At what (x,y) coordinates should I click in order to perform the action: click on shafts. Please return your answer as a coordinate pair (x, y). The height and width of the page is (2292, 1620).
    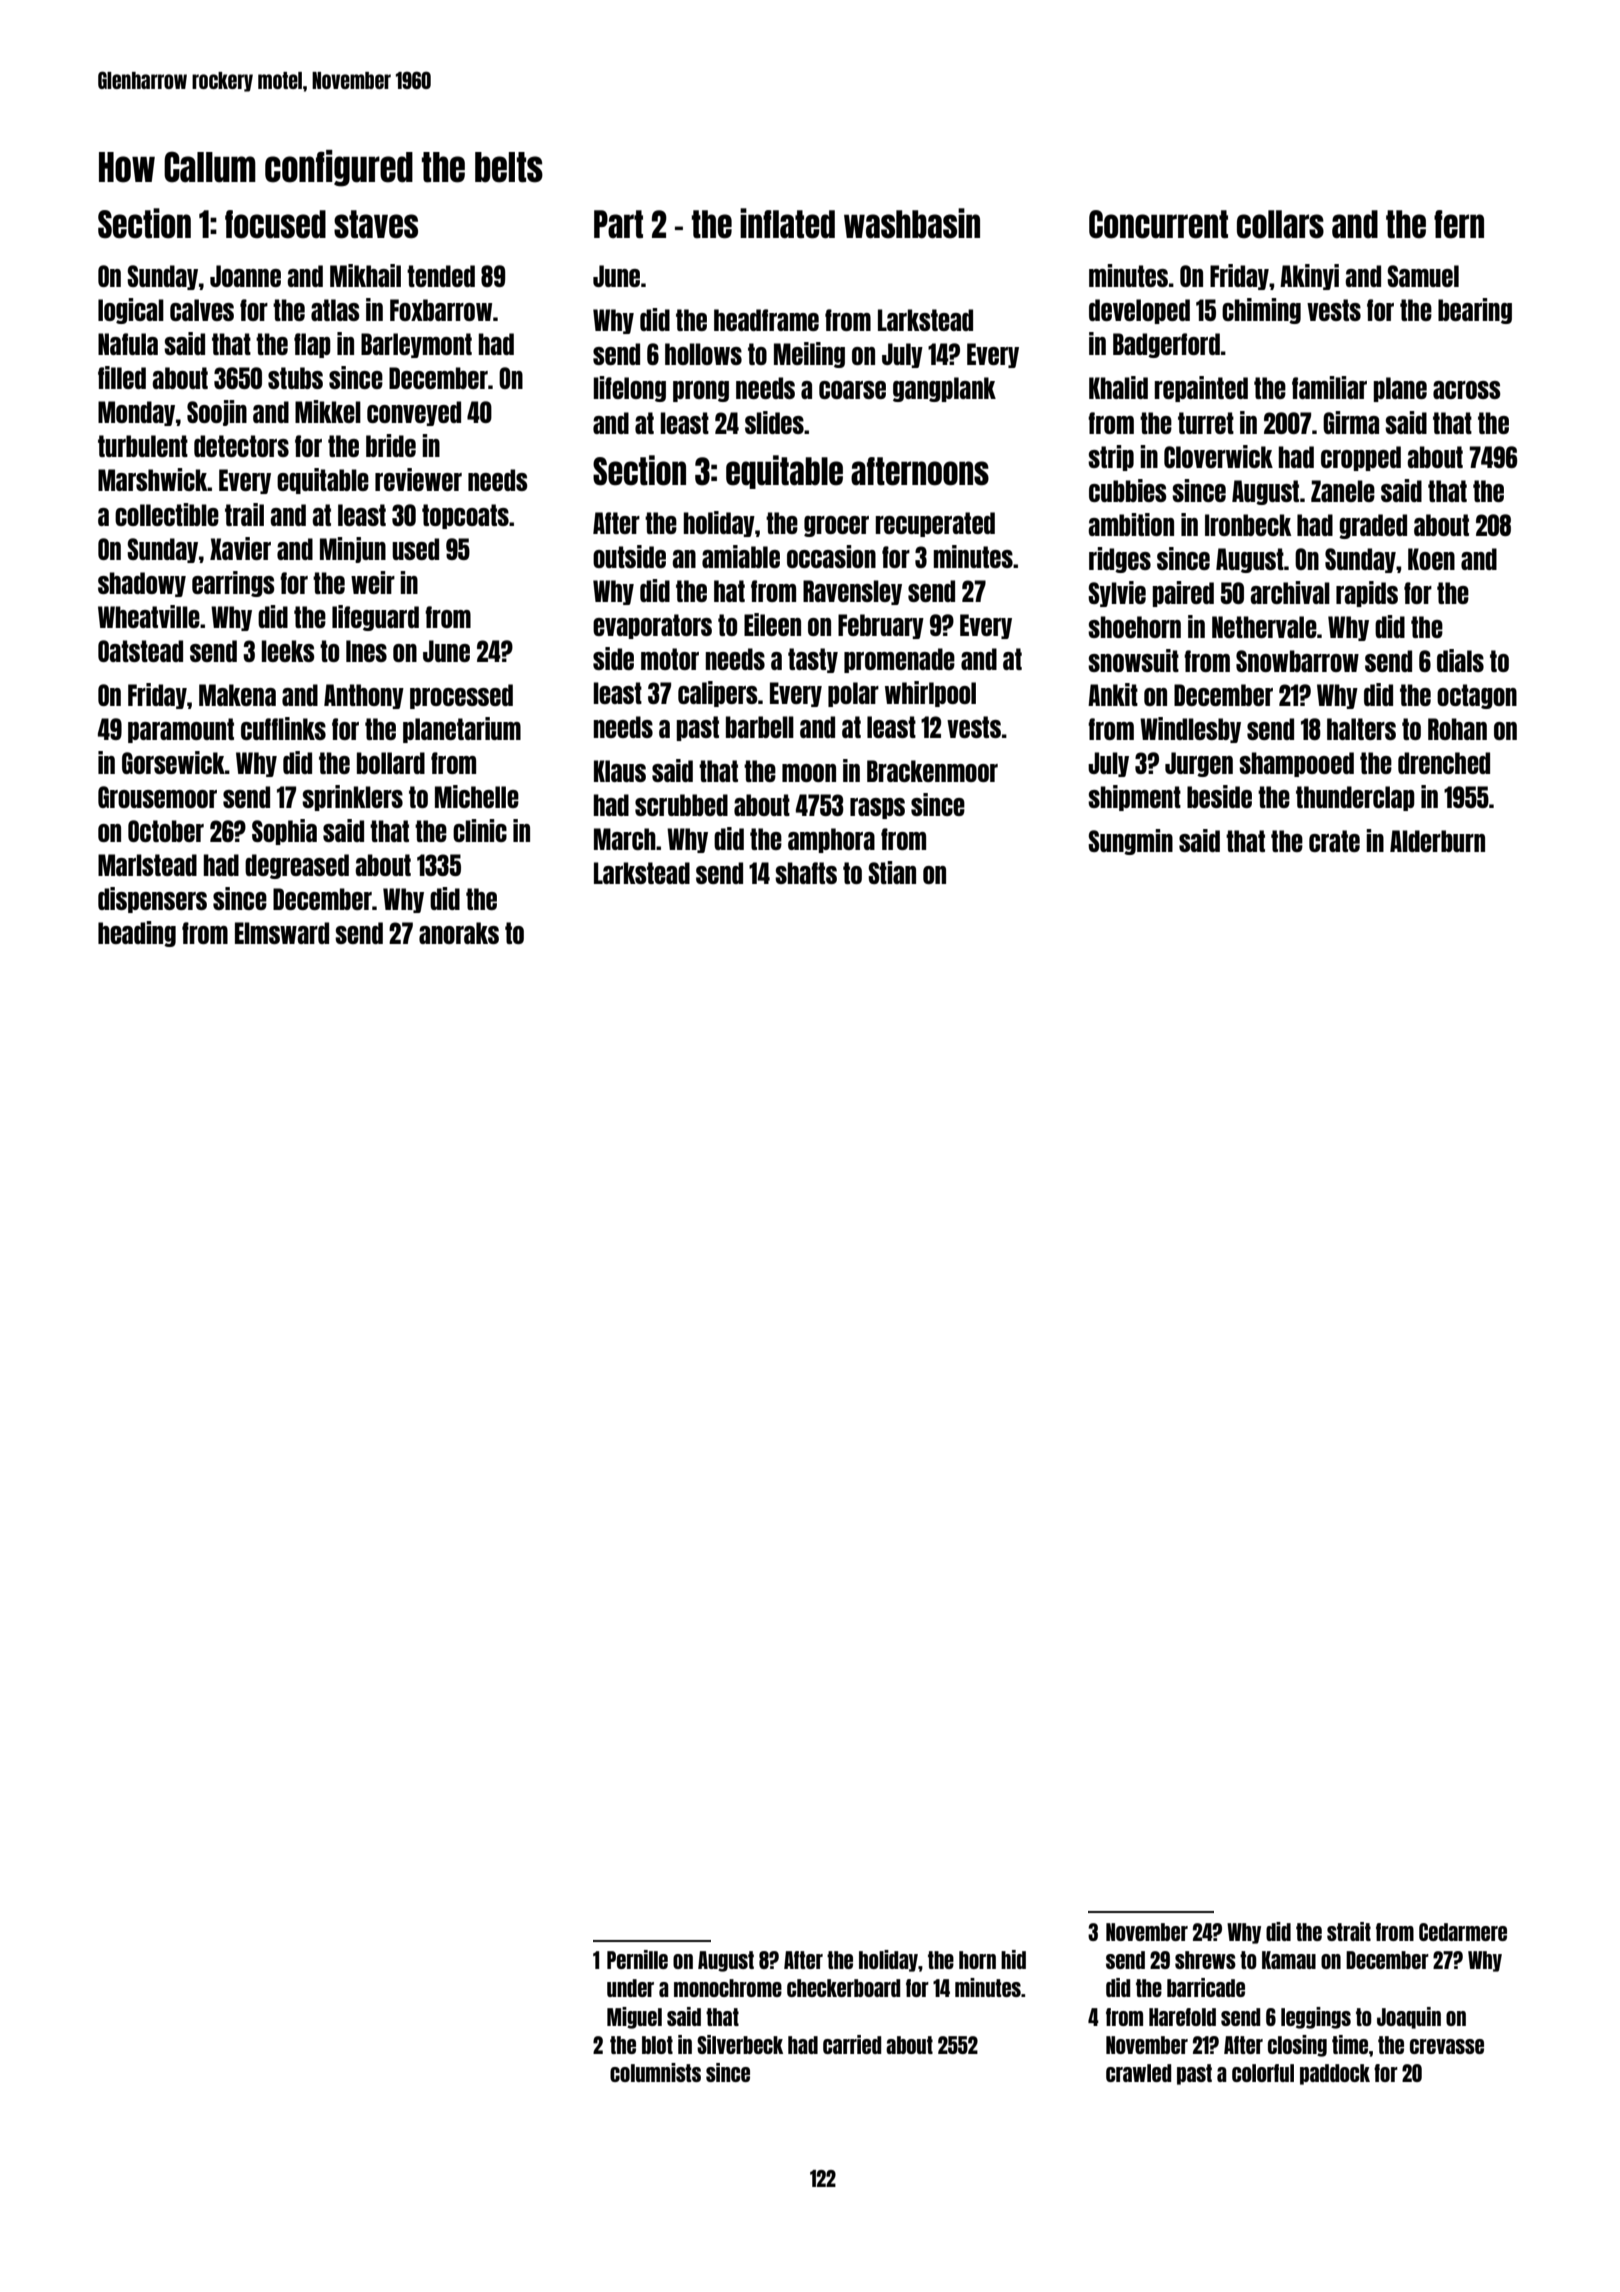
    Looking at the image, I should click on (806, 873).
